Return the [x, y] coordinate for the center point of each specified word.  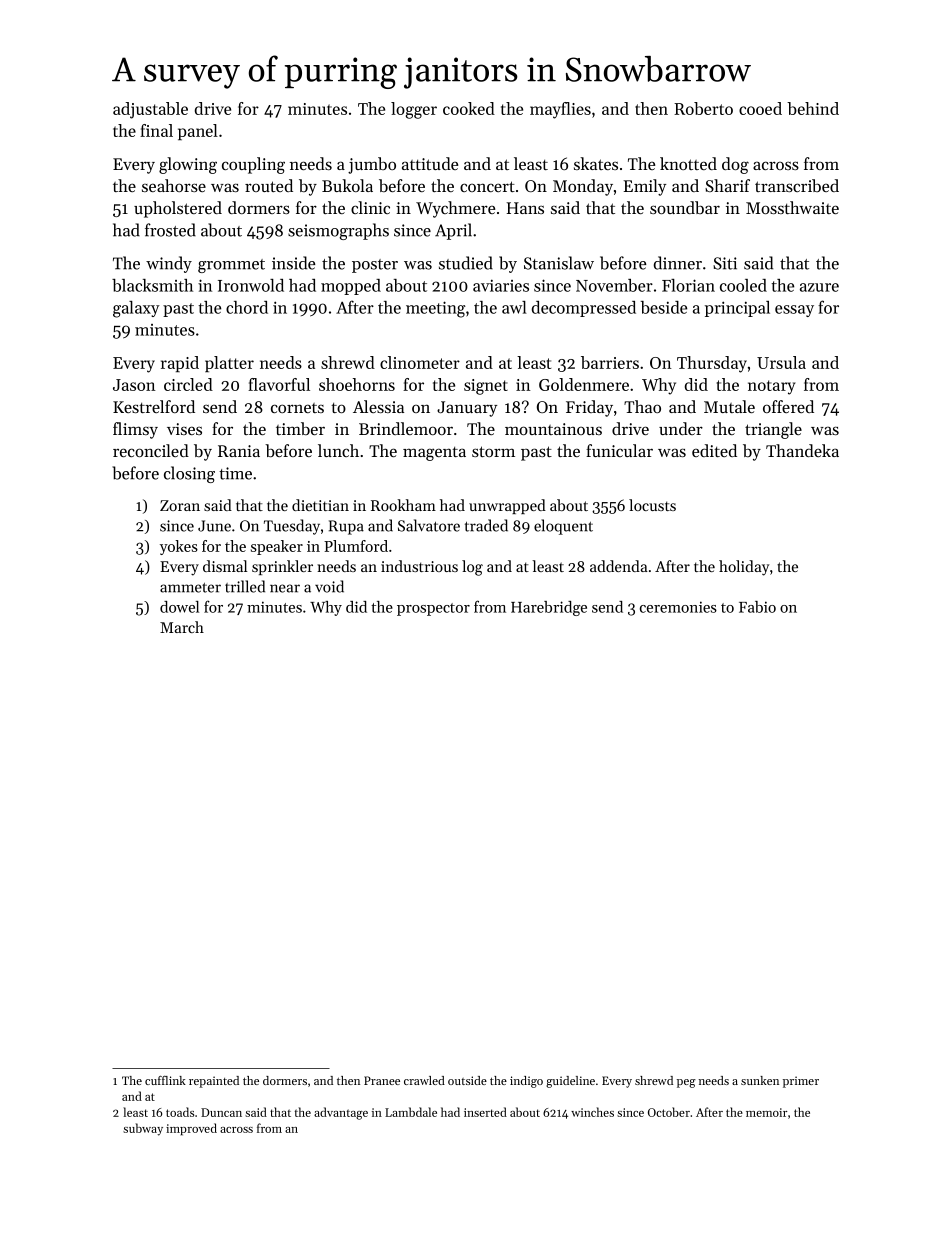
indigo [526, 1082]
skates [596, 163]
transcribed [797, 185]
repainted [214, 1082]
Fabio [757, 607]
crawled [424, 1080]
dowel [179, 607]
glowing [188, 165]
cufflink [165, 1080]
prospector [433, 609]
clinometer [420, 362]
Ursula [781, 362]
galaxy [136, 309]
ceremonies [678, 607]
